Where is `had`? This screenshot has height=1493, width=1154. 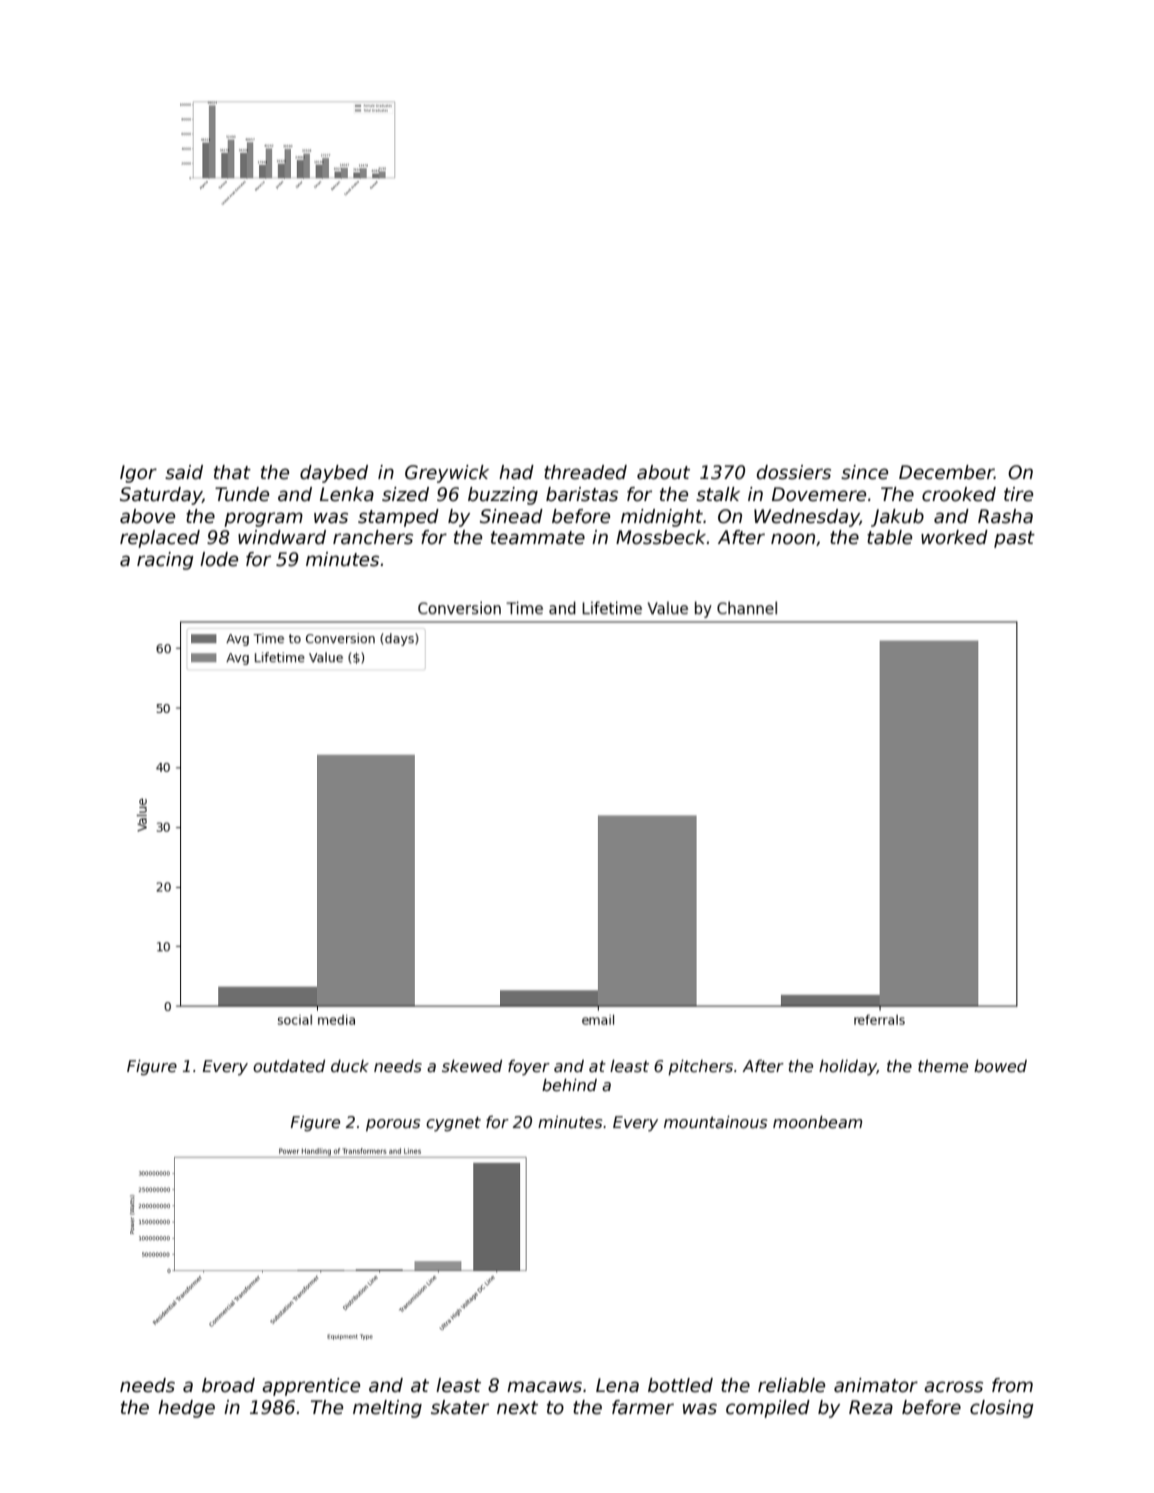
had is located at coordinates (516, 472).
